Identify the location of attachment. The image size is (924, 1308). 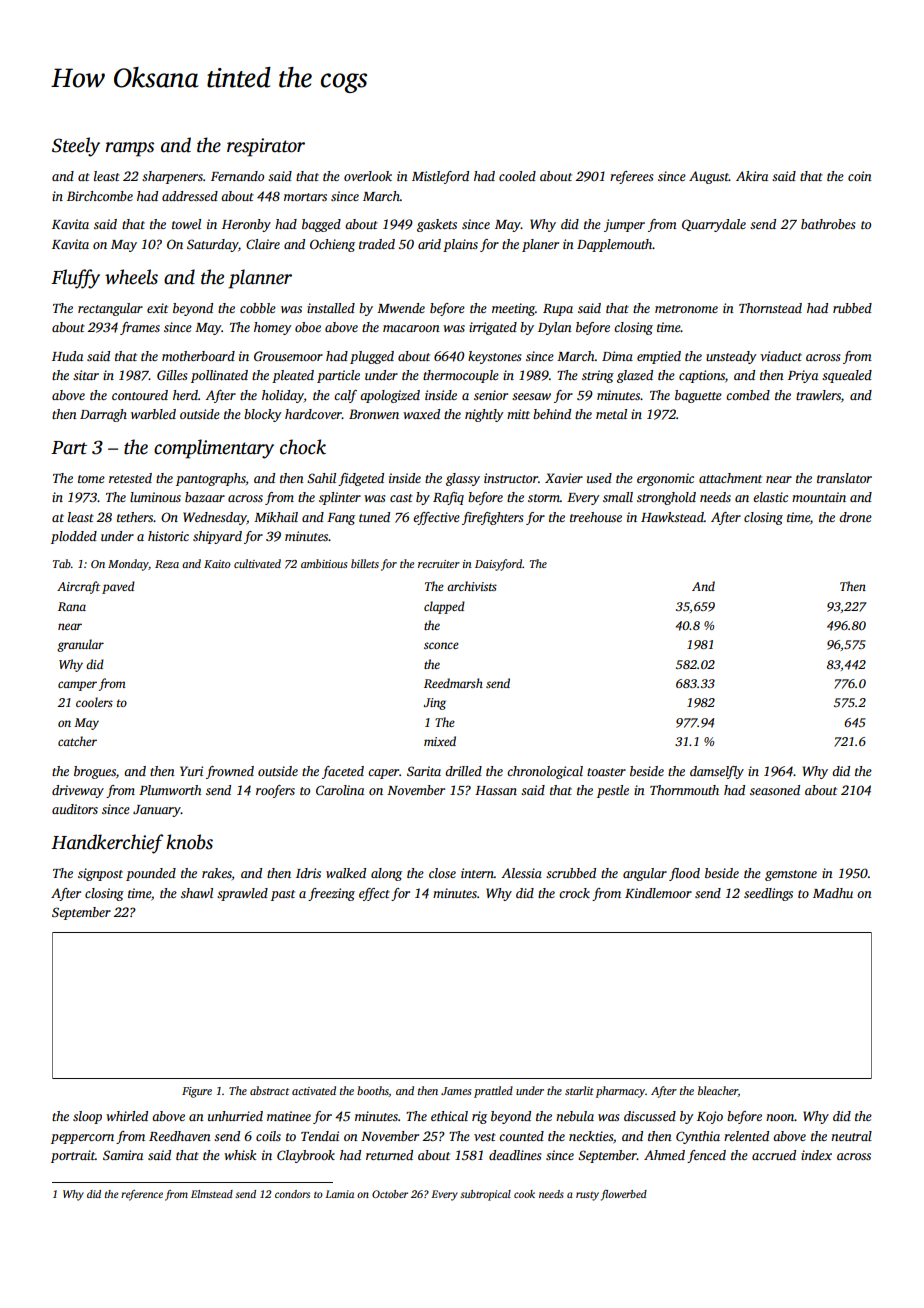
(730, 478).
